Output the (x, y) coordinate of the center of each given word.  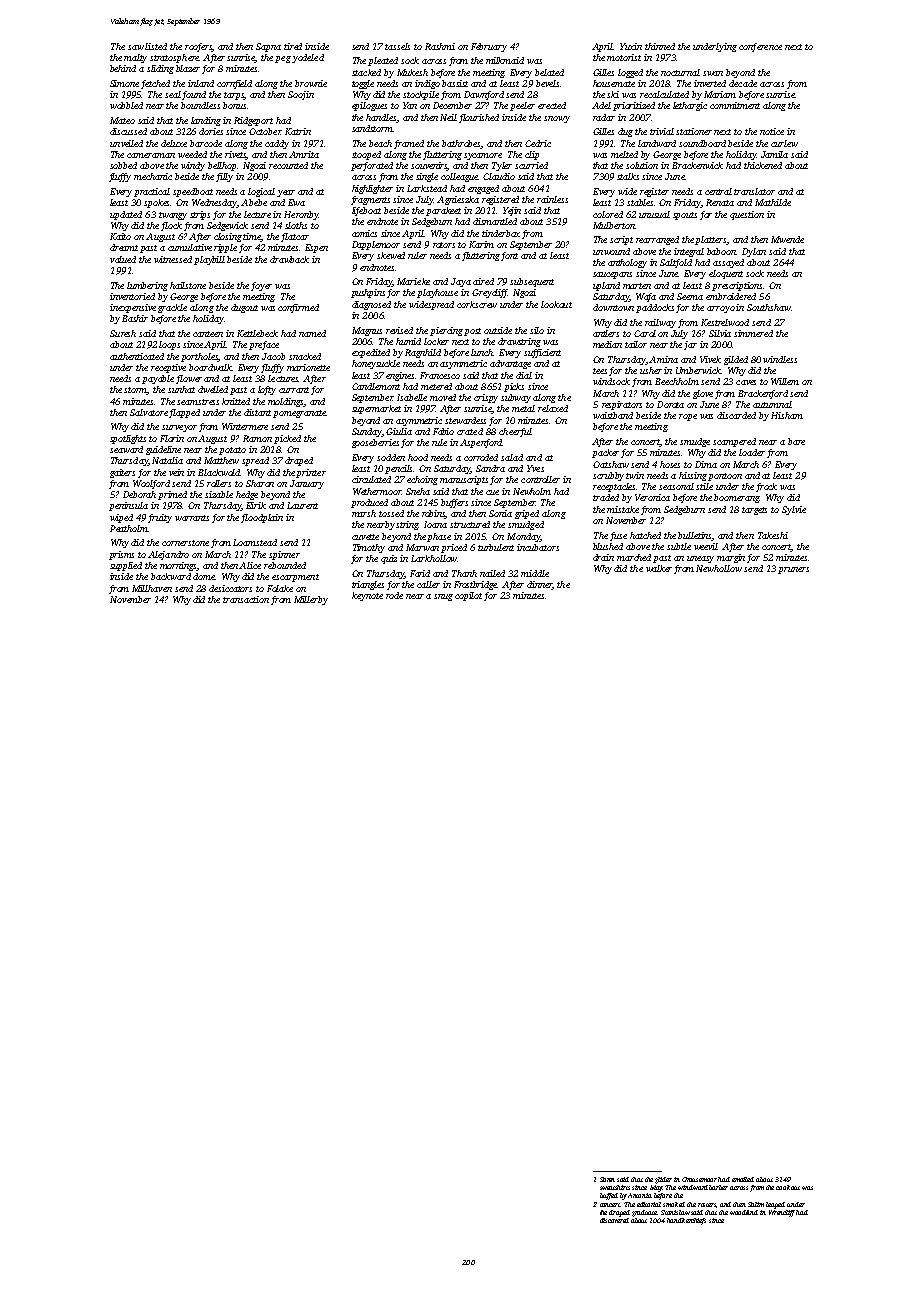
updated (126, 215)
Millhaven (152, 588)
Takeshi (773, 535)
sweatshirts (615, 1187)
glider (663, 1180)
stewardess (465, 420)
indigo (427, 84)
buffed (609, 1196)
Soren (607, 1179)
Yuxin (631, 46)
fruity (160, 518)
